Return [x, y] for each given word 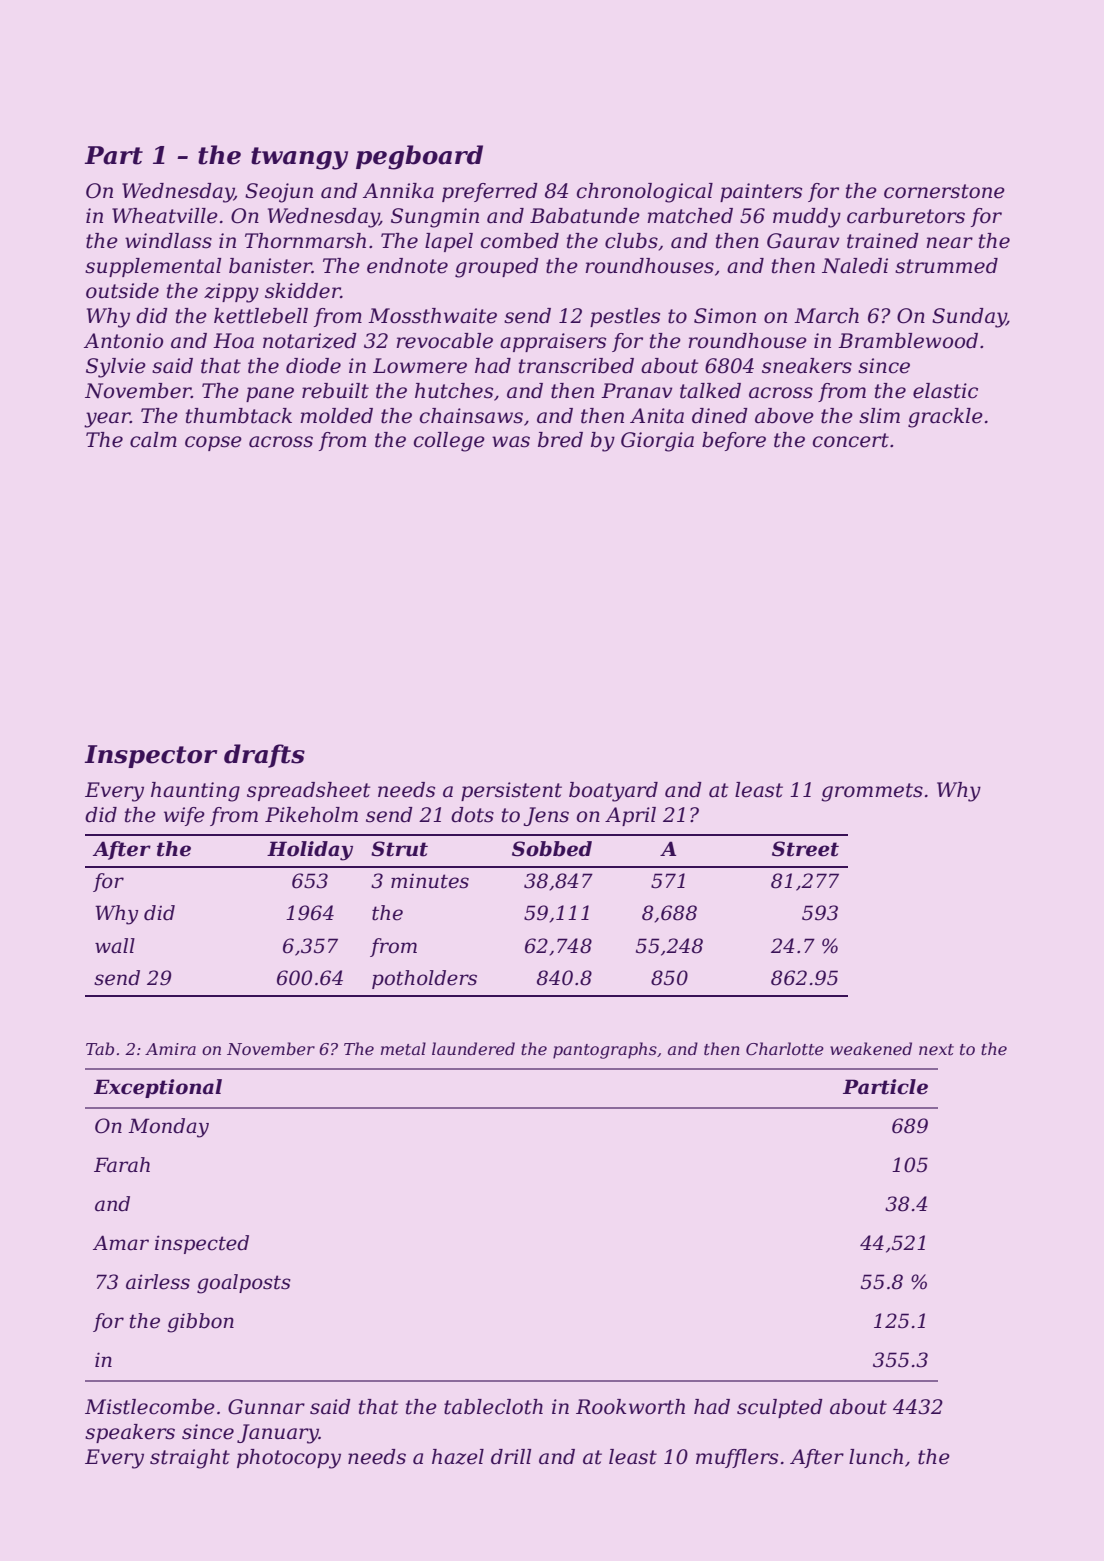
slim [879, 416]
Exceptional [158, 1088]
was [511, 442]
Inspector [151, 756]
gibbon [201, 1323]
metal [403, 1048]
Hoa [233, 341]
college [449, 442]
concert [851, 440]
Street [805, 849]
